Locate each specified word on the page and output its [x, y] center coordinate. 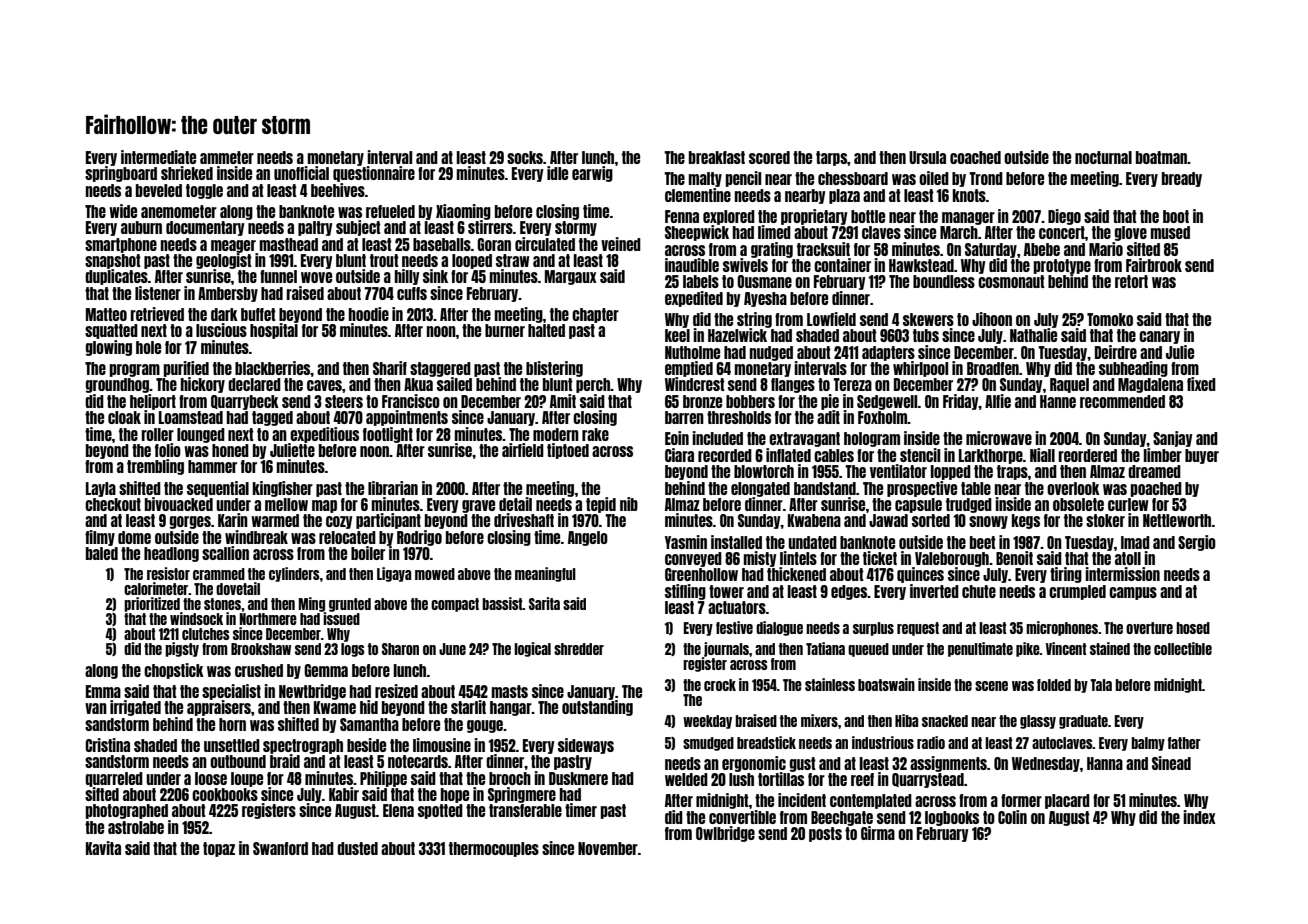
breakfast [717, 157]
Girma [878, 833]
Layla [101, 489]
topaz [219, 849]
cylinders [294, 574]
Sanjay [1173, 439]
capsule [918, 505]
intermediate [158, 157]
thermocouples [494, 849]
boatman [1161, 157]
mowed [435, 574]
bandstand [825, 488]
